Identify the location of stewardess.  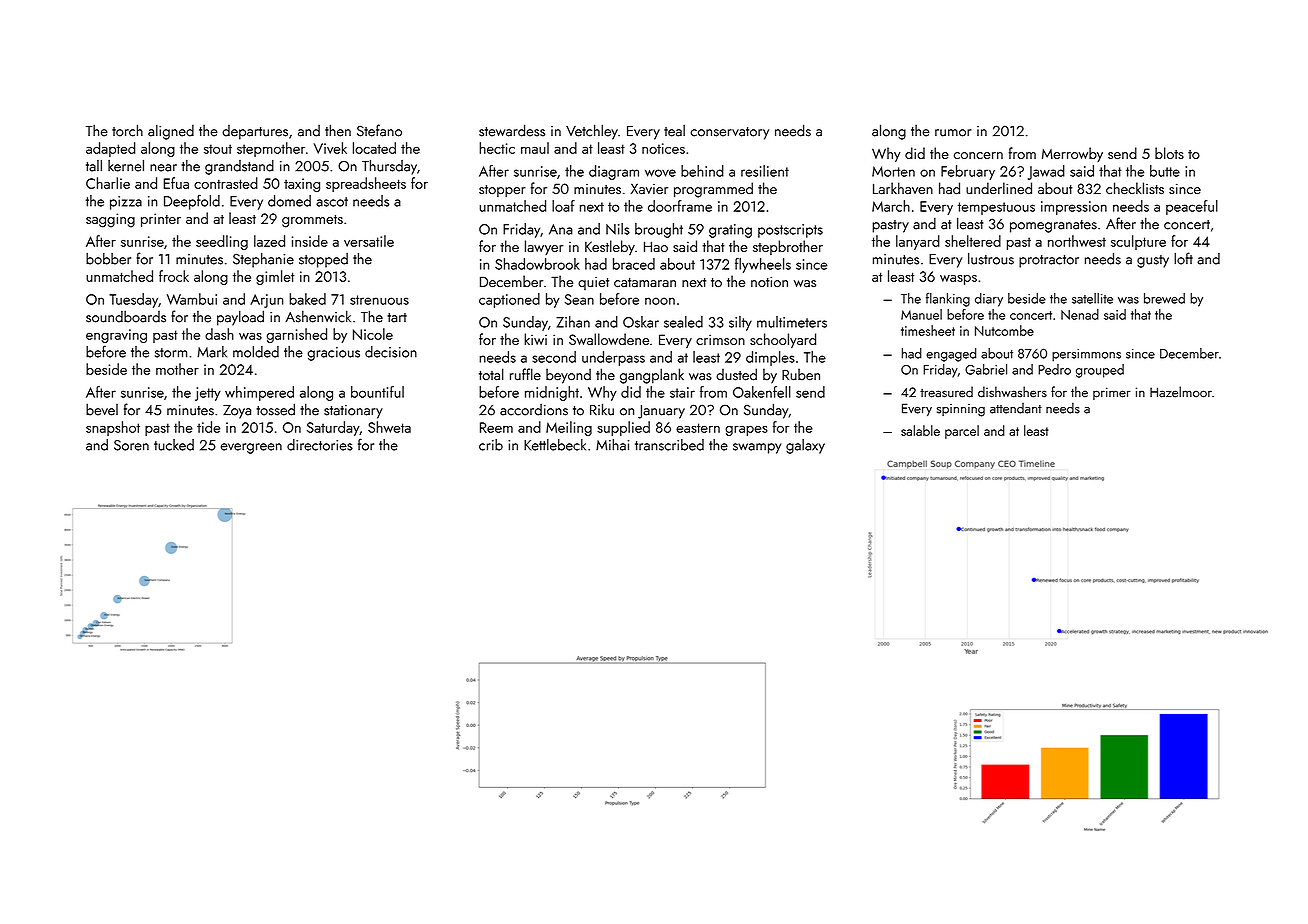
(512, 130).
